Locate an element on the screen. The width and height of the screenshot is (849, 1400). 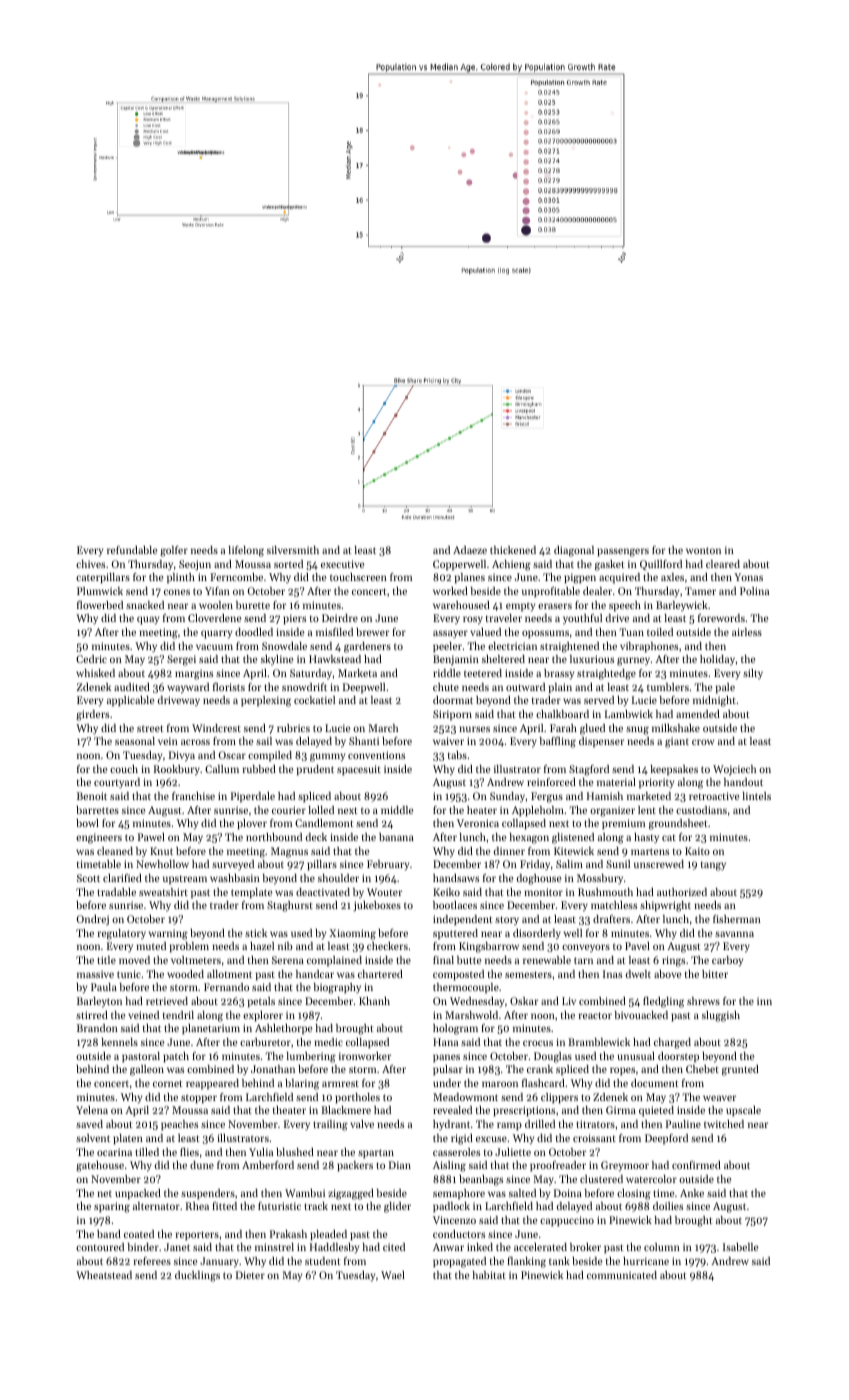
gardeners is located at coordinates (367, 647).
